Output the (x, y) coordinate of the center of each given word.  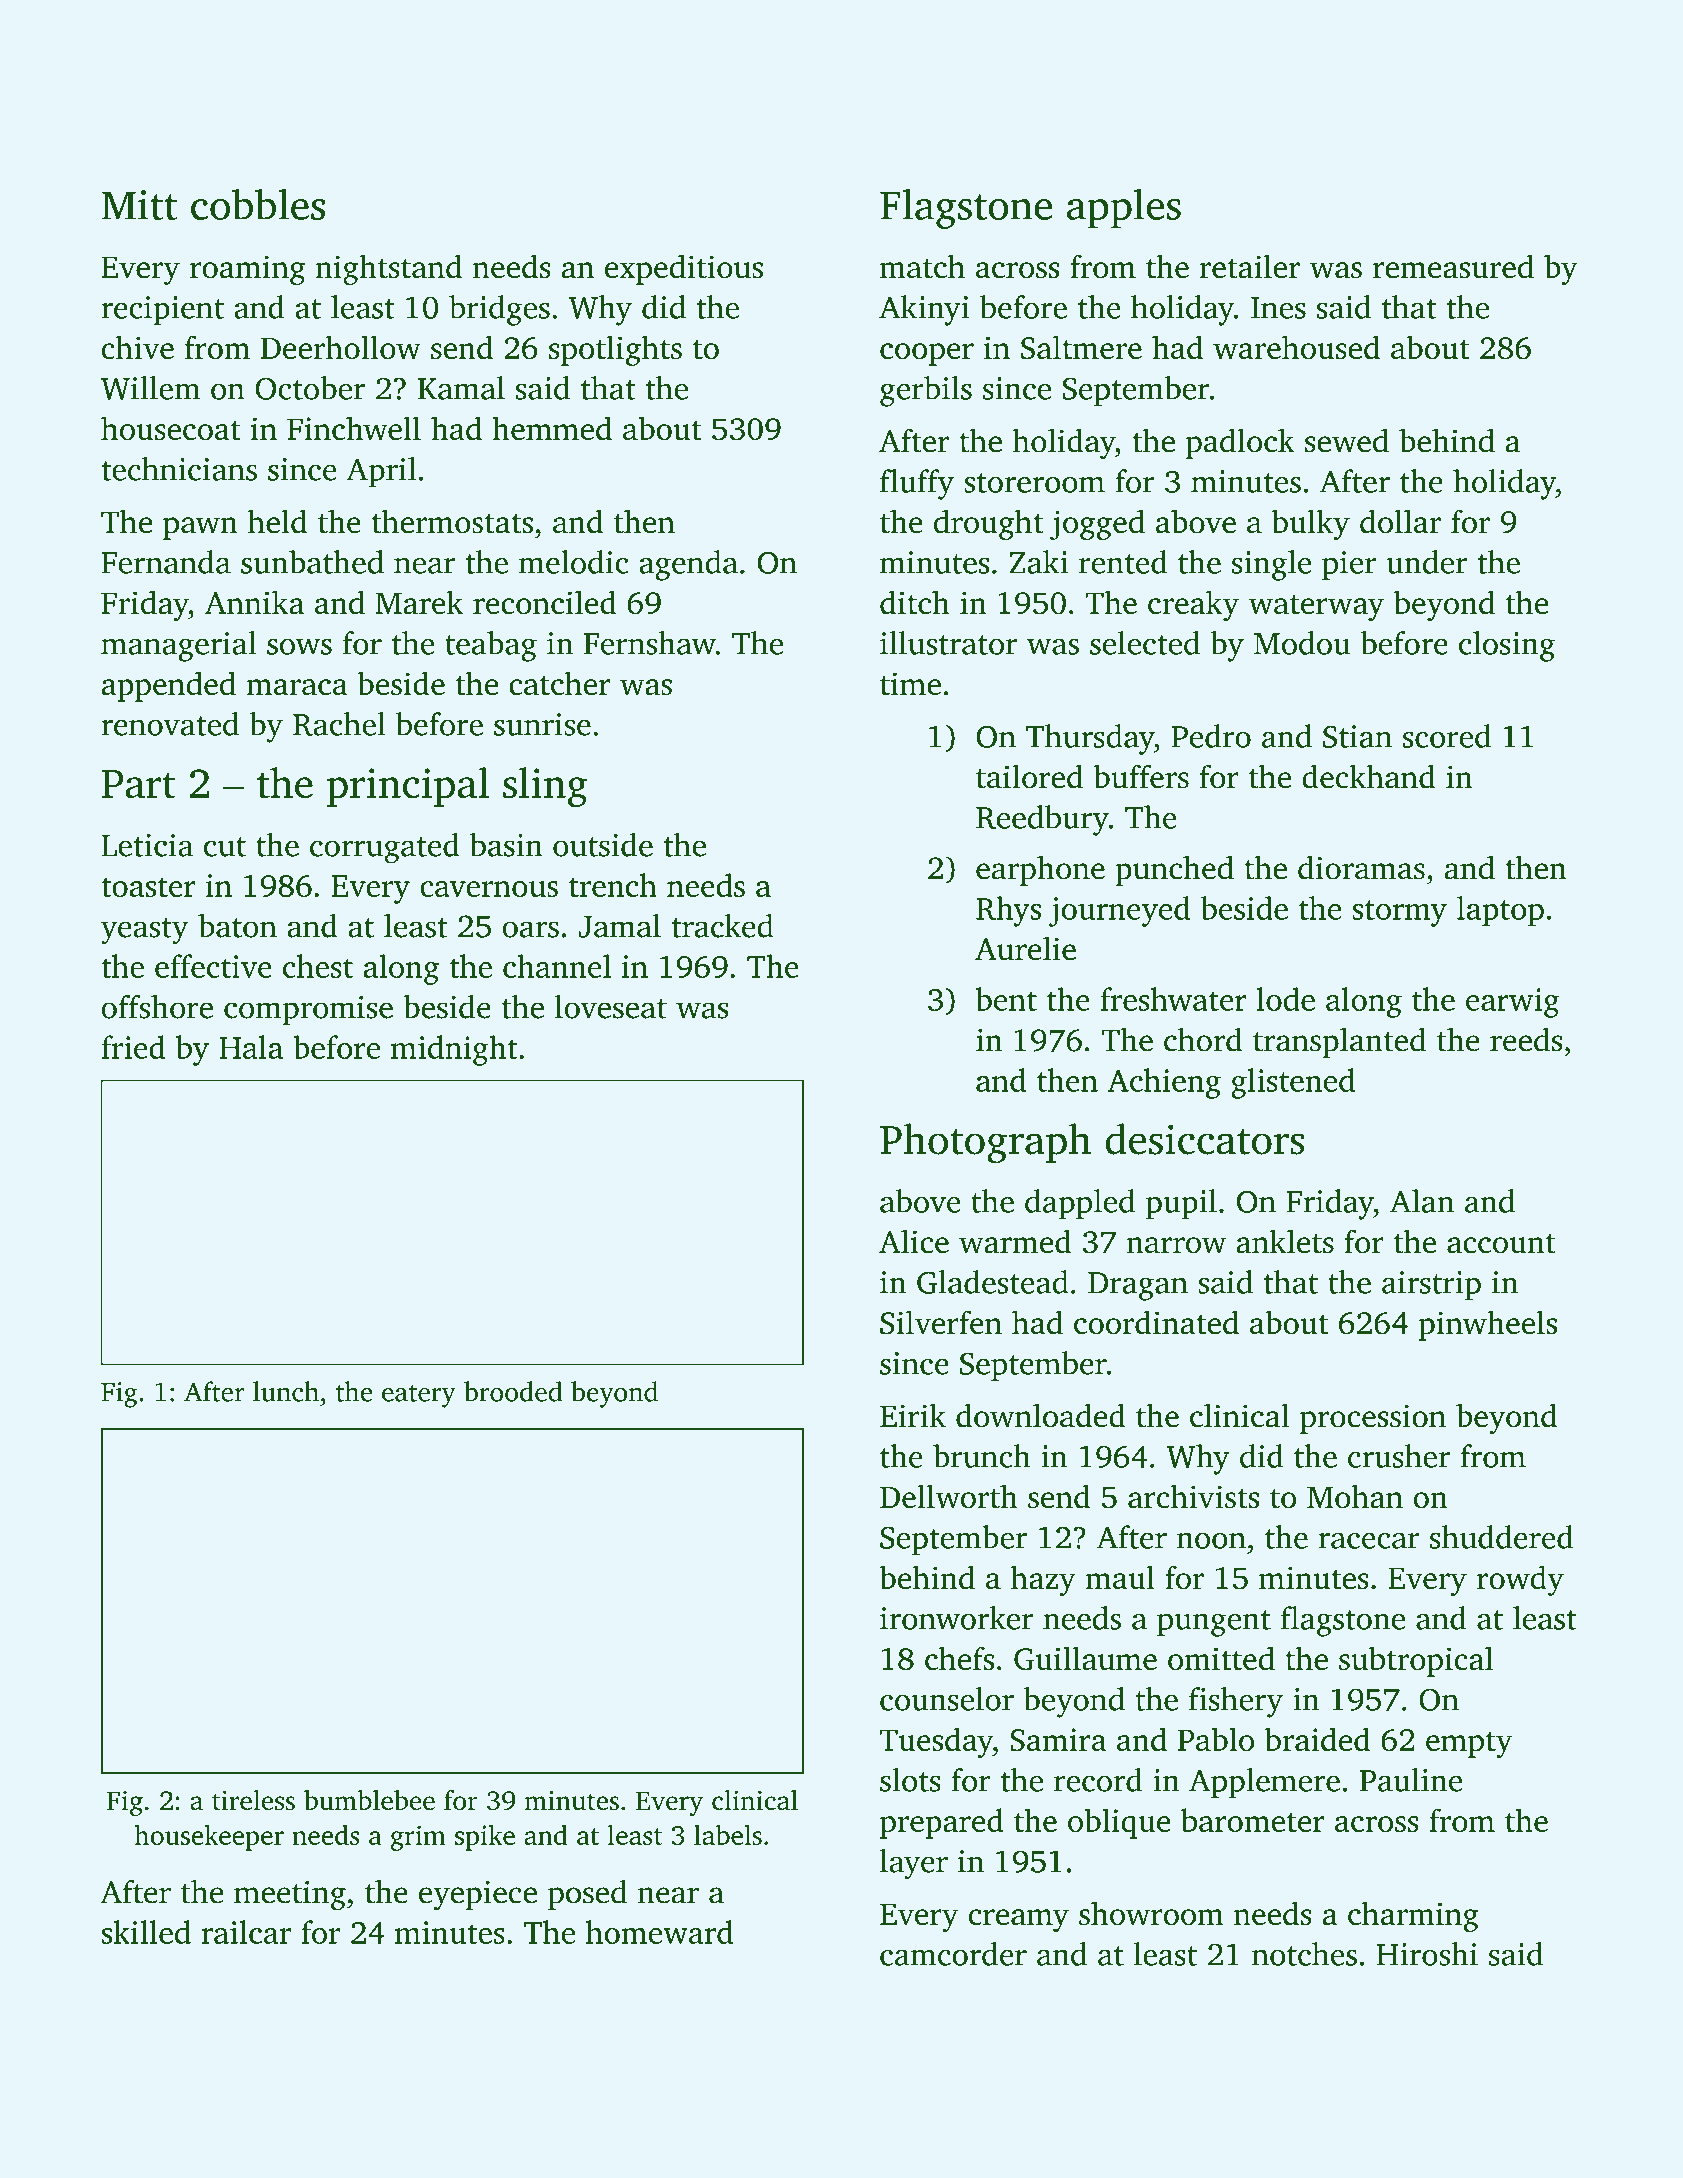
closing (1507, 646)
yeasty (145, 931)
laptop (1500, 911)
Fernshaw (650, 643)
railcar (246, 1932)
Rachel (339, 724)
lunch (286, 1391)
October (310, 388)
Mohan (1355, 1496)
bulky (1311, 524)
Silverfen (941, 1322)
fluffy (917, 484)
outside (603, 845)
